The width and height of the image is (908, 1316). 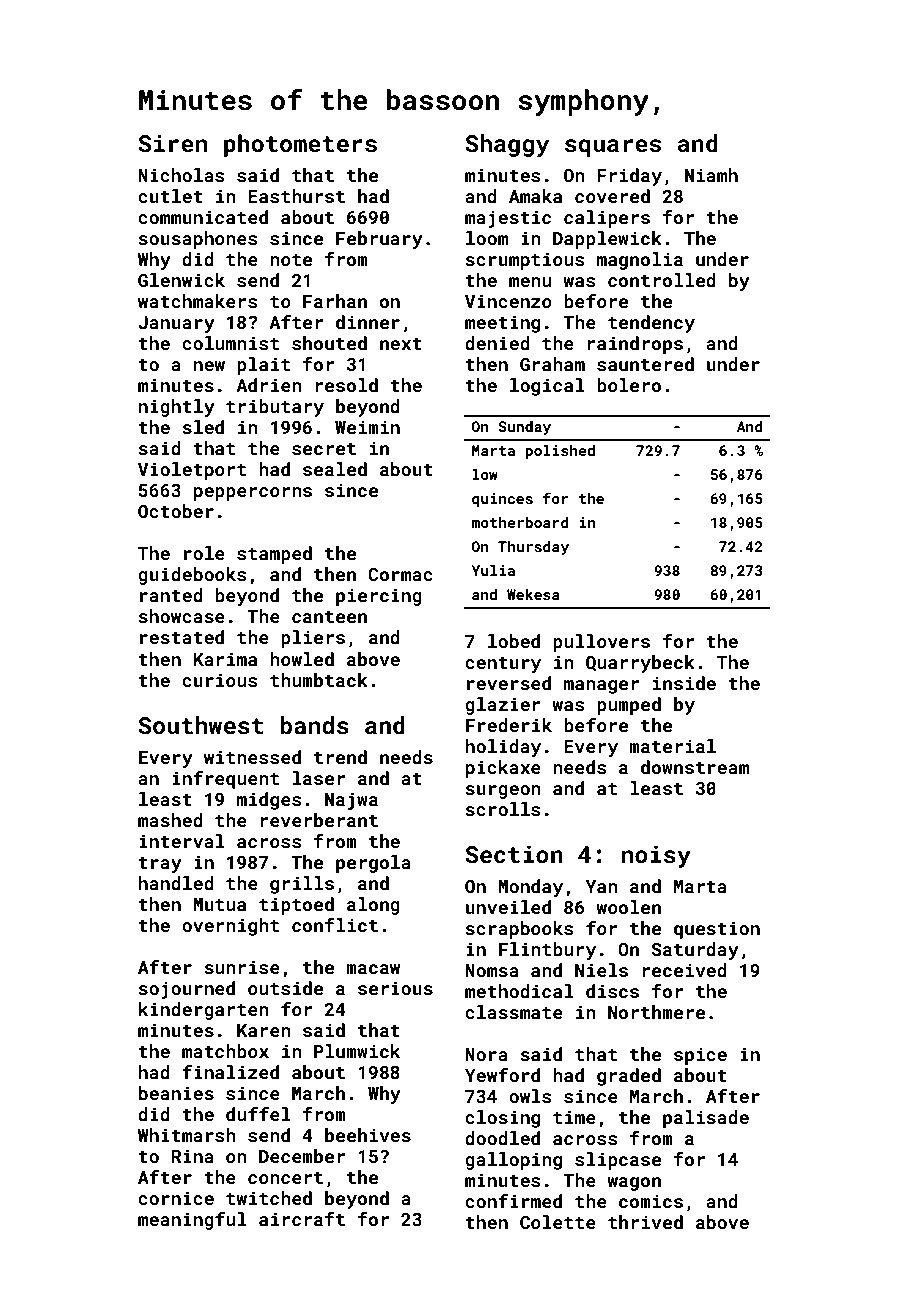 I want to click on cornice, so click(x=176, y=1198).
